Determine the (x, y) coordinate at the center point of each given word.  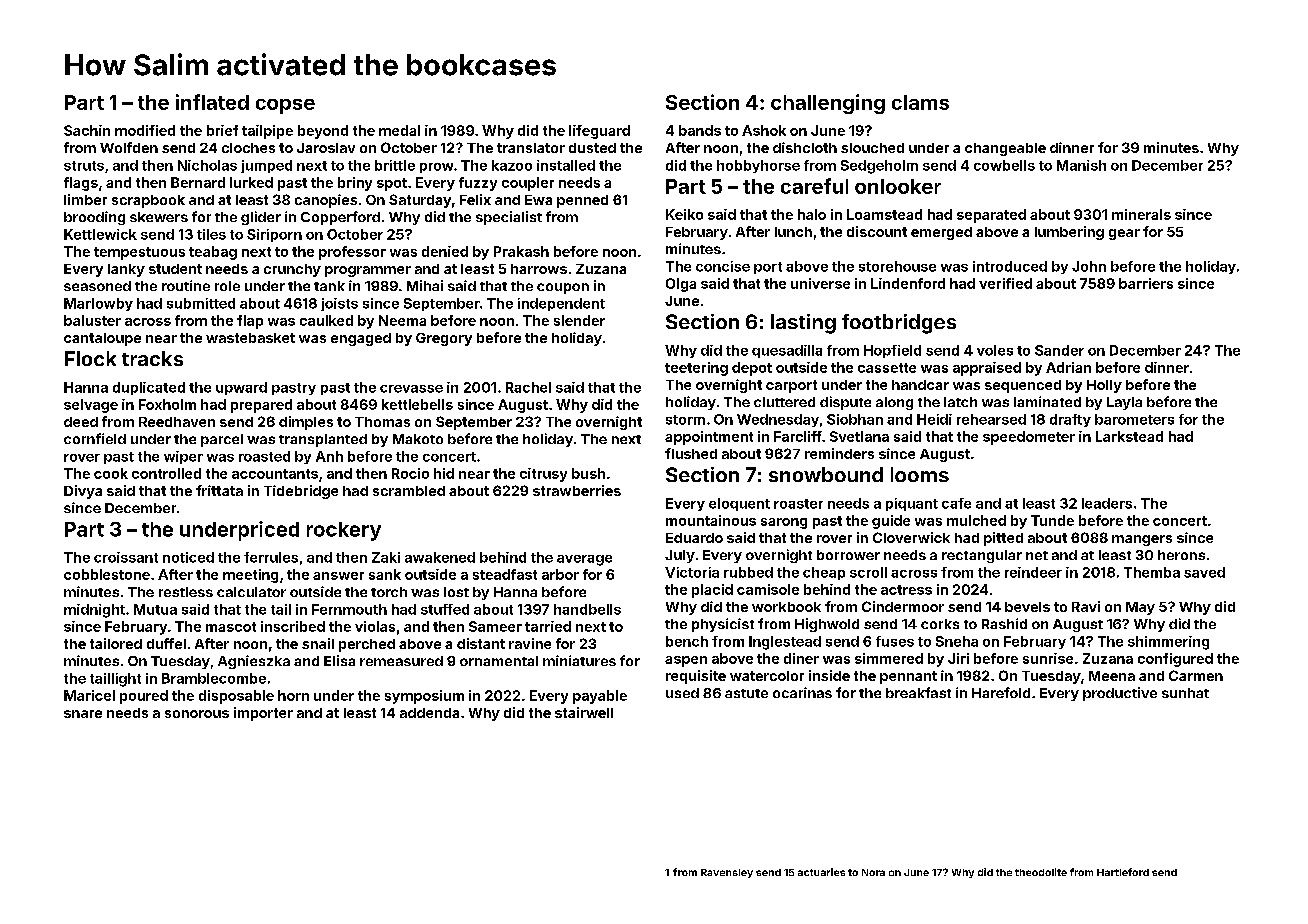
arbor (560, 574)
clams (920, 102)
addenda (429, 713)
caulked (326, 320)
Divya (83, 492)
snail (318, 643)
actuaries (821, 872)
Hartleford (1123, 872)
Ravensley (727, 873)
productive (1120, 694)
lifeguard (599, 132)
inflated (212, 102)
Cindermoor (903, 606)
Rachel (528, 387)
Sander (1059, 350)
